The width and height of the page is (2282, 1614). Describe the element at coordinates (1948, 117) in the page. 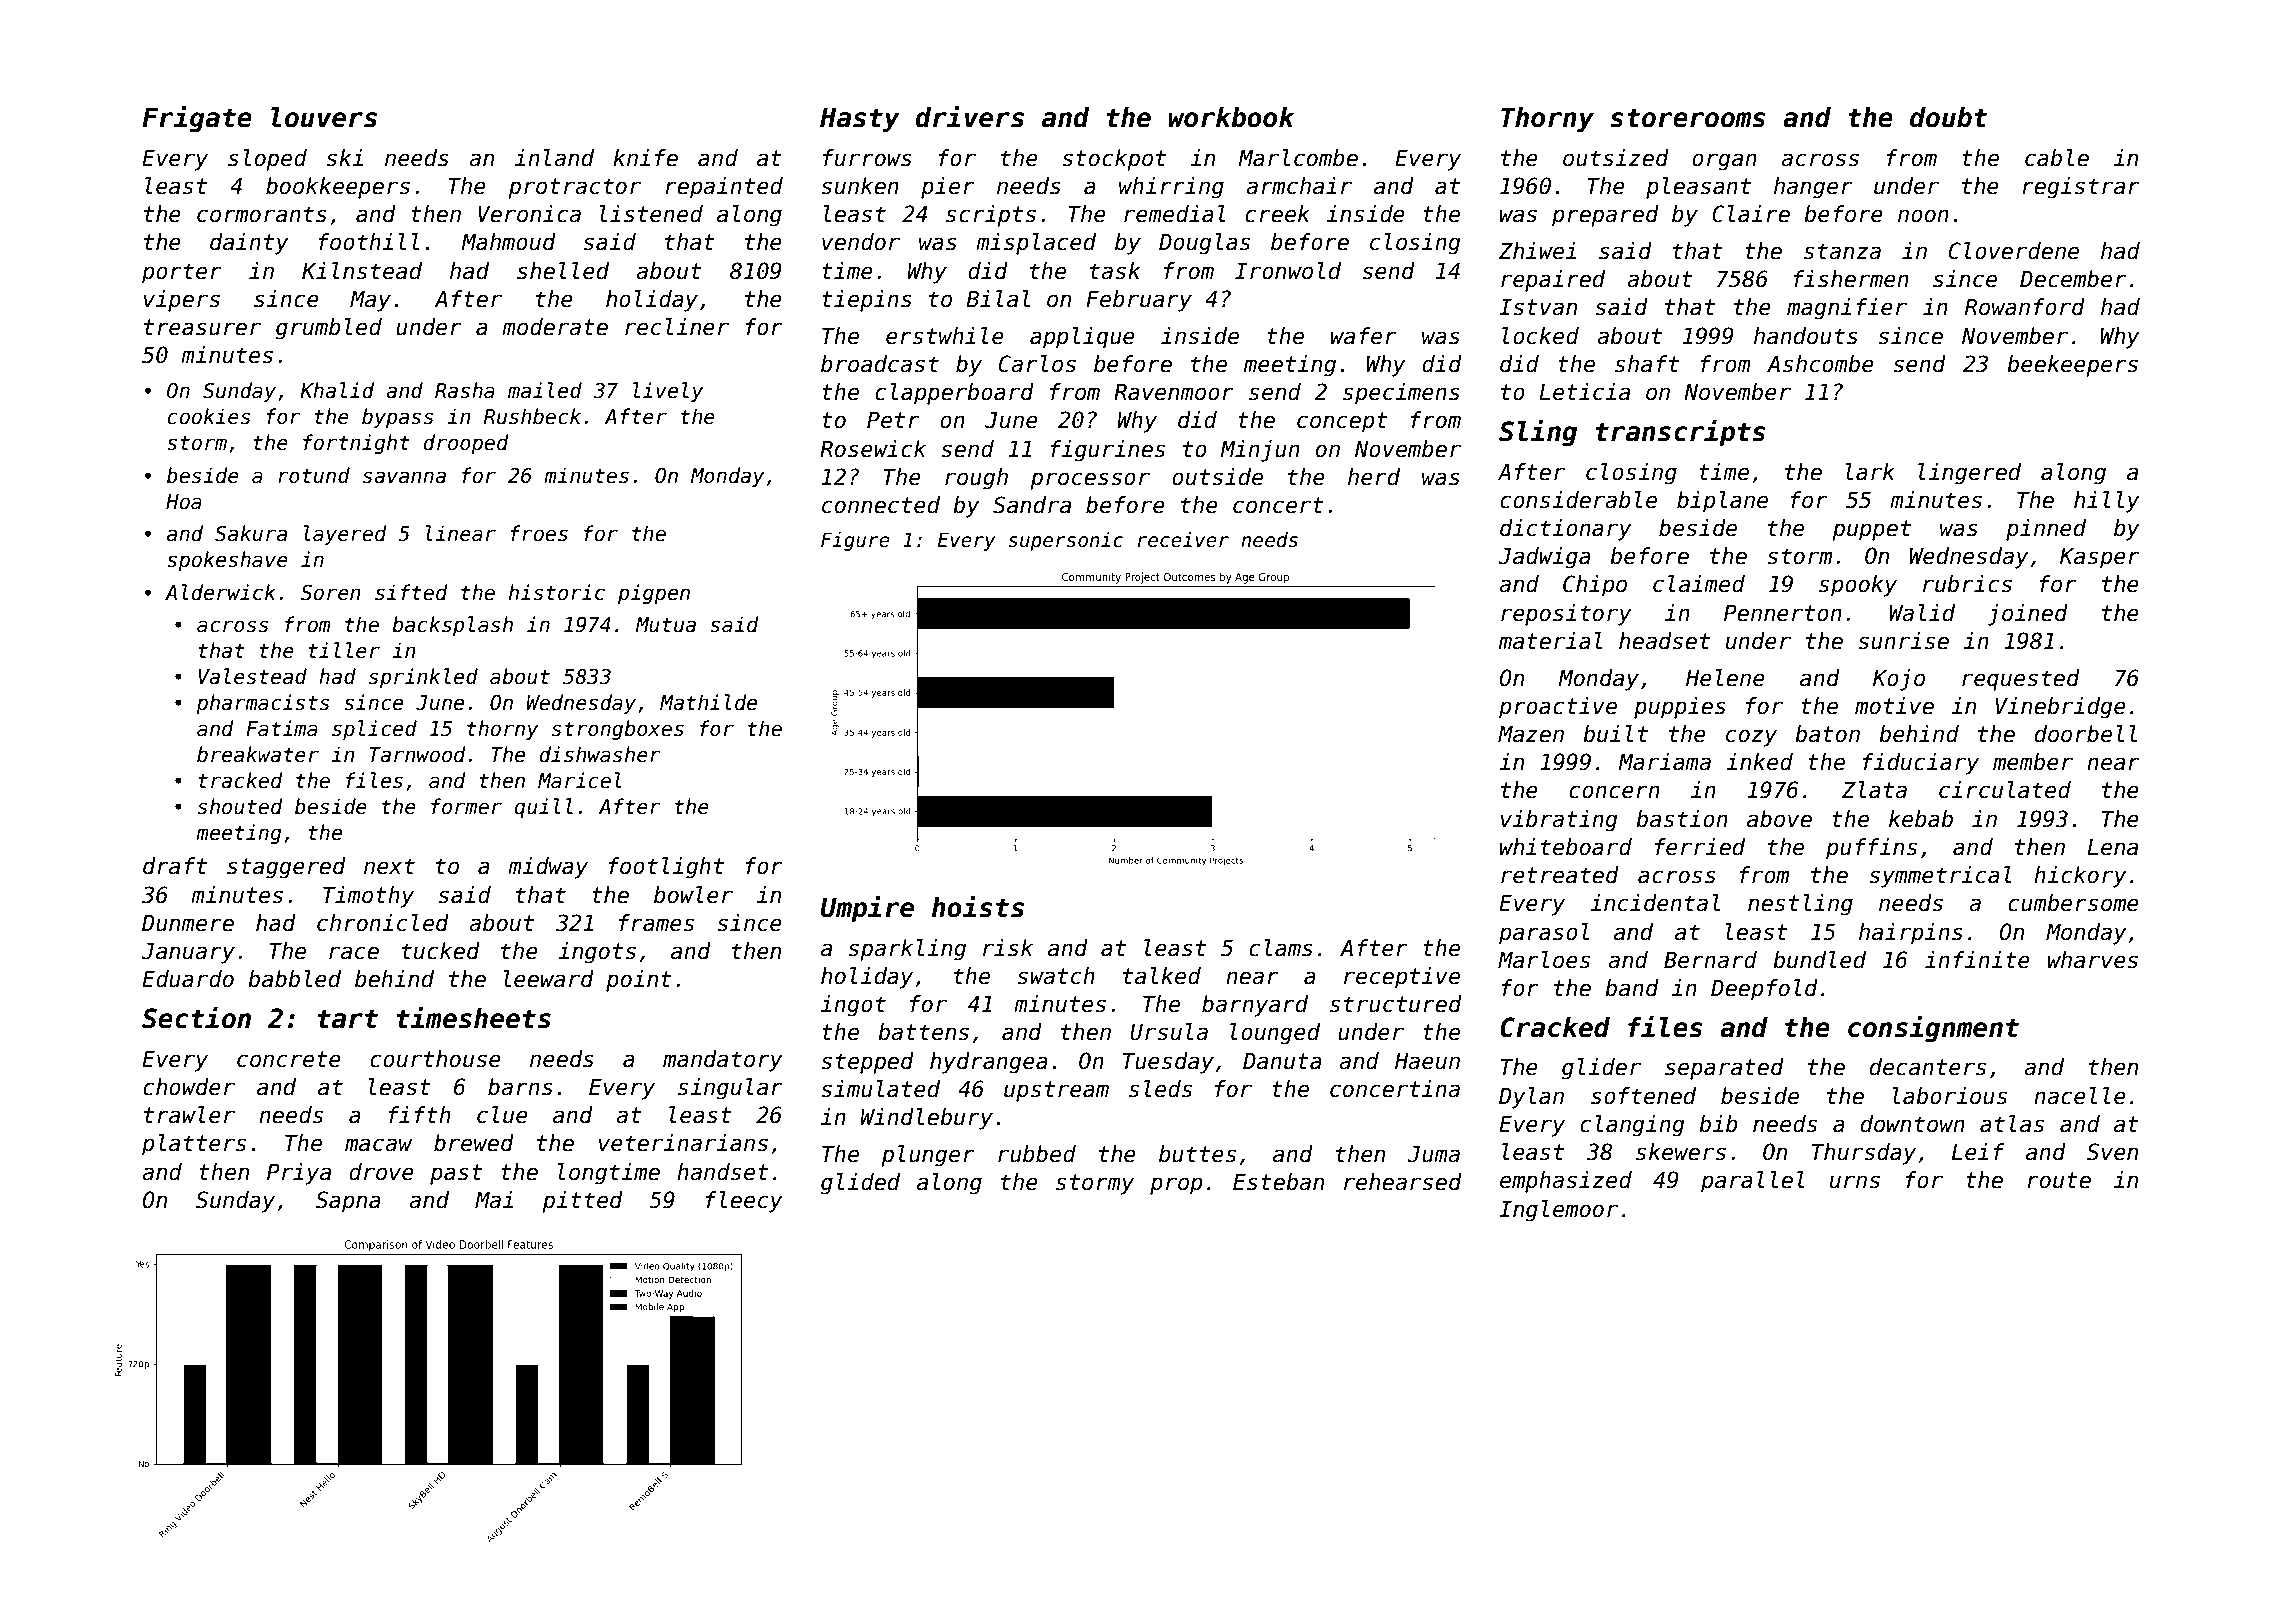

I see `doubt` at that location.
